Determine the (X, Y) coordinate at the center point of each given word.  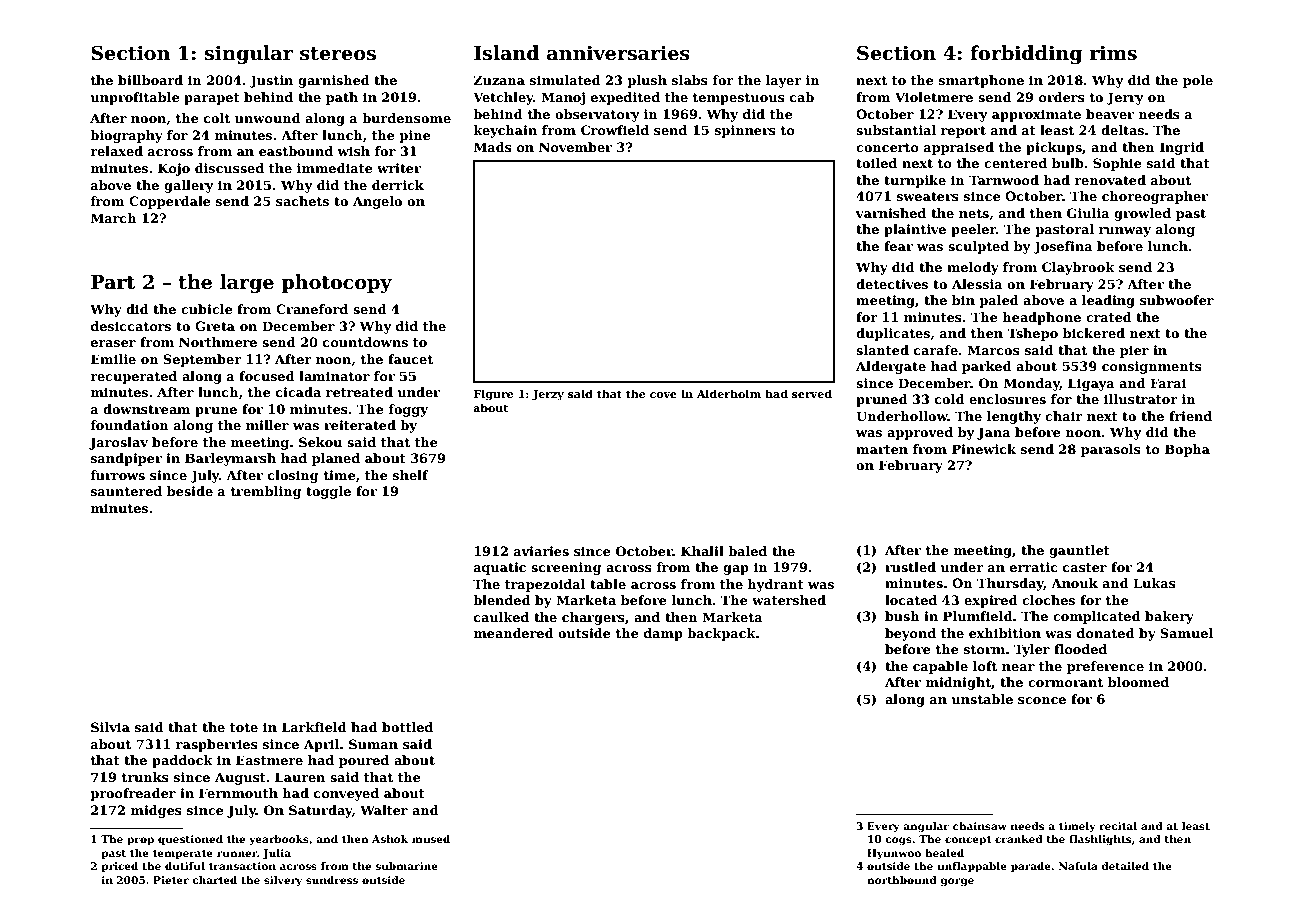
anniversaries (618, 53)
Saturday (320, 811)
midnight (958, 683)
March (114, 218)
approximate (1036, 115)
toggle (328, 492)
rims (1113, 53)
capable (940, 667)
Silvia (110, 727)
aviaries (541, 551)
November (575, 147)
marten (882, 449)
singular (249, 54)
